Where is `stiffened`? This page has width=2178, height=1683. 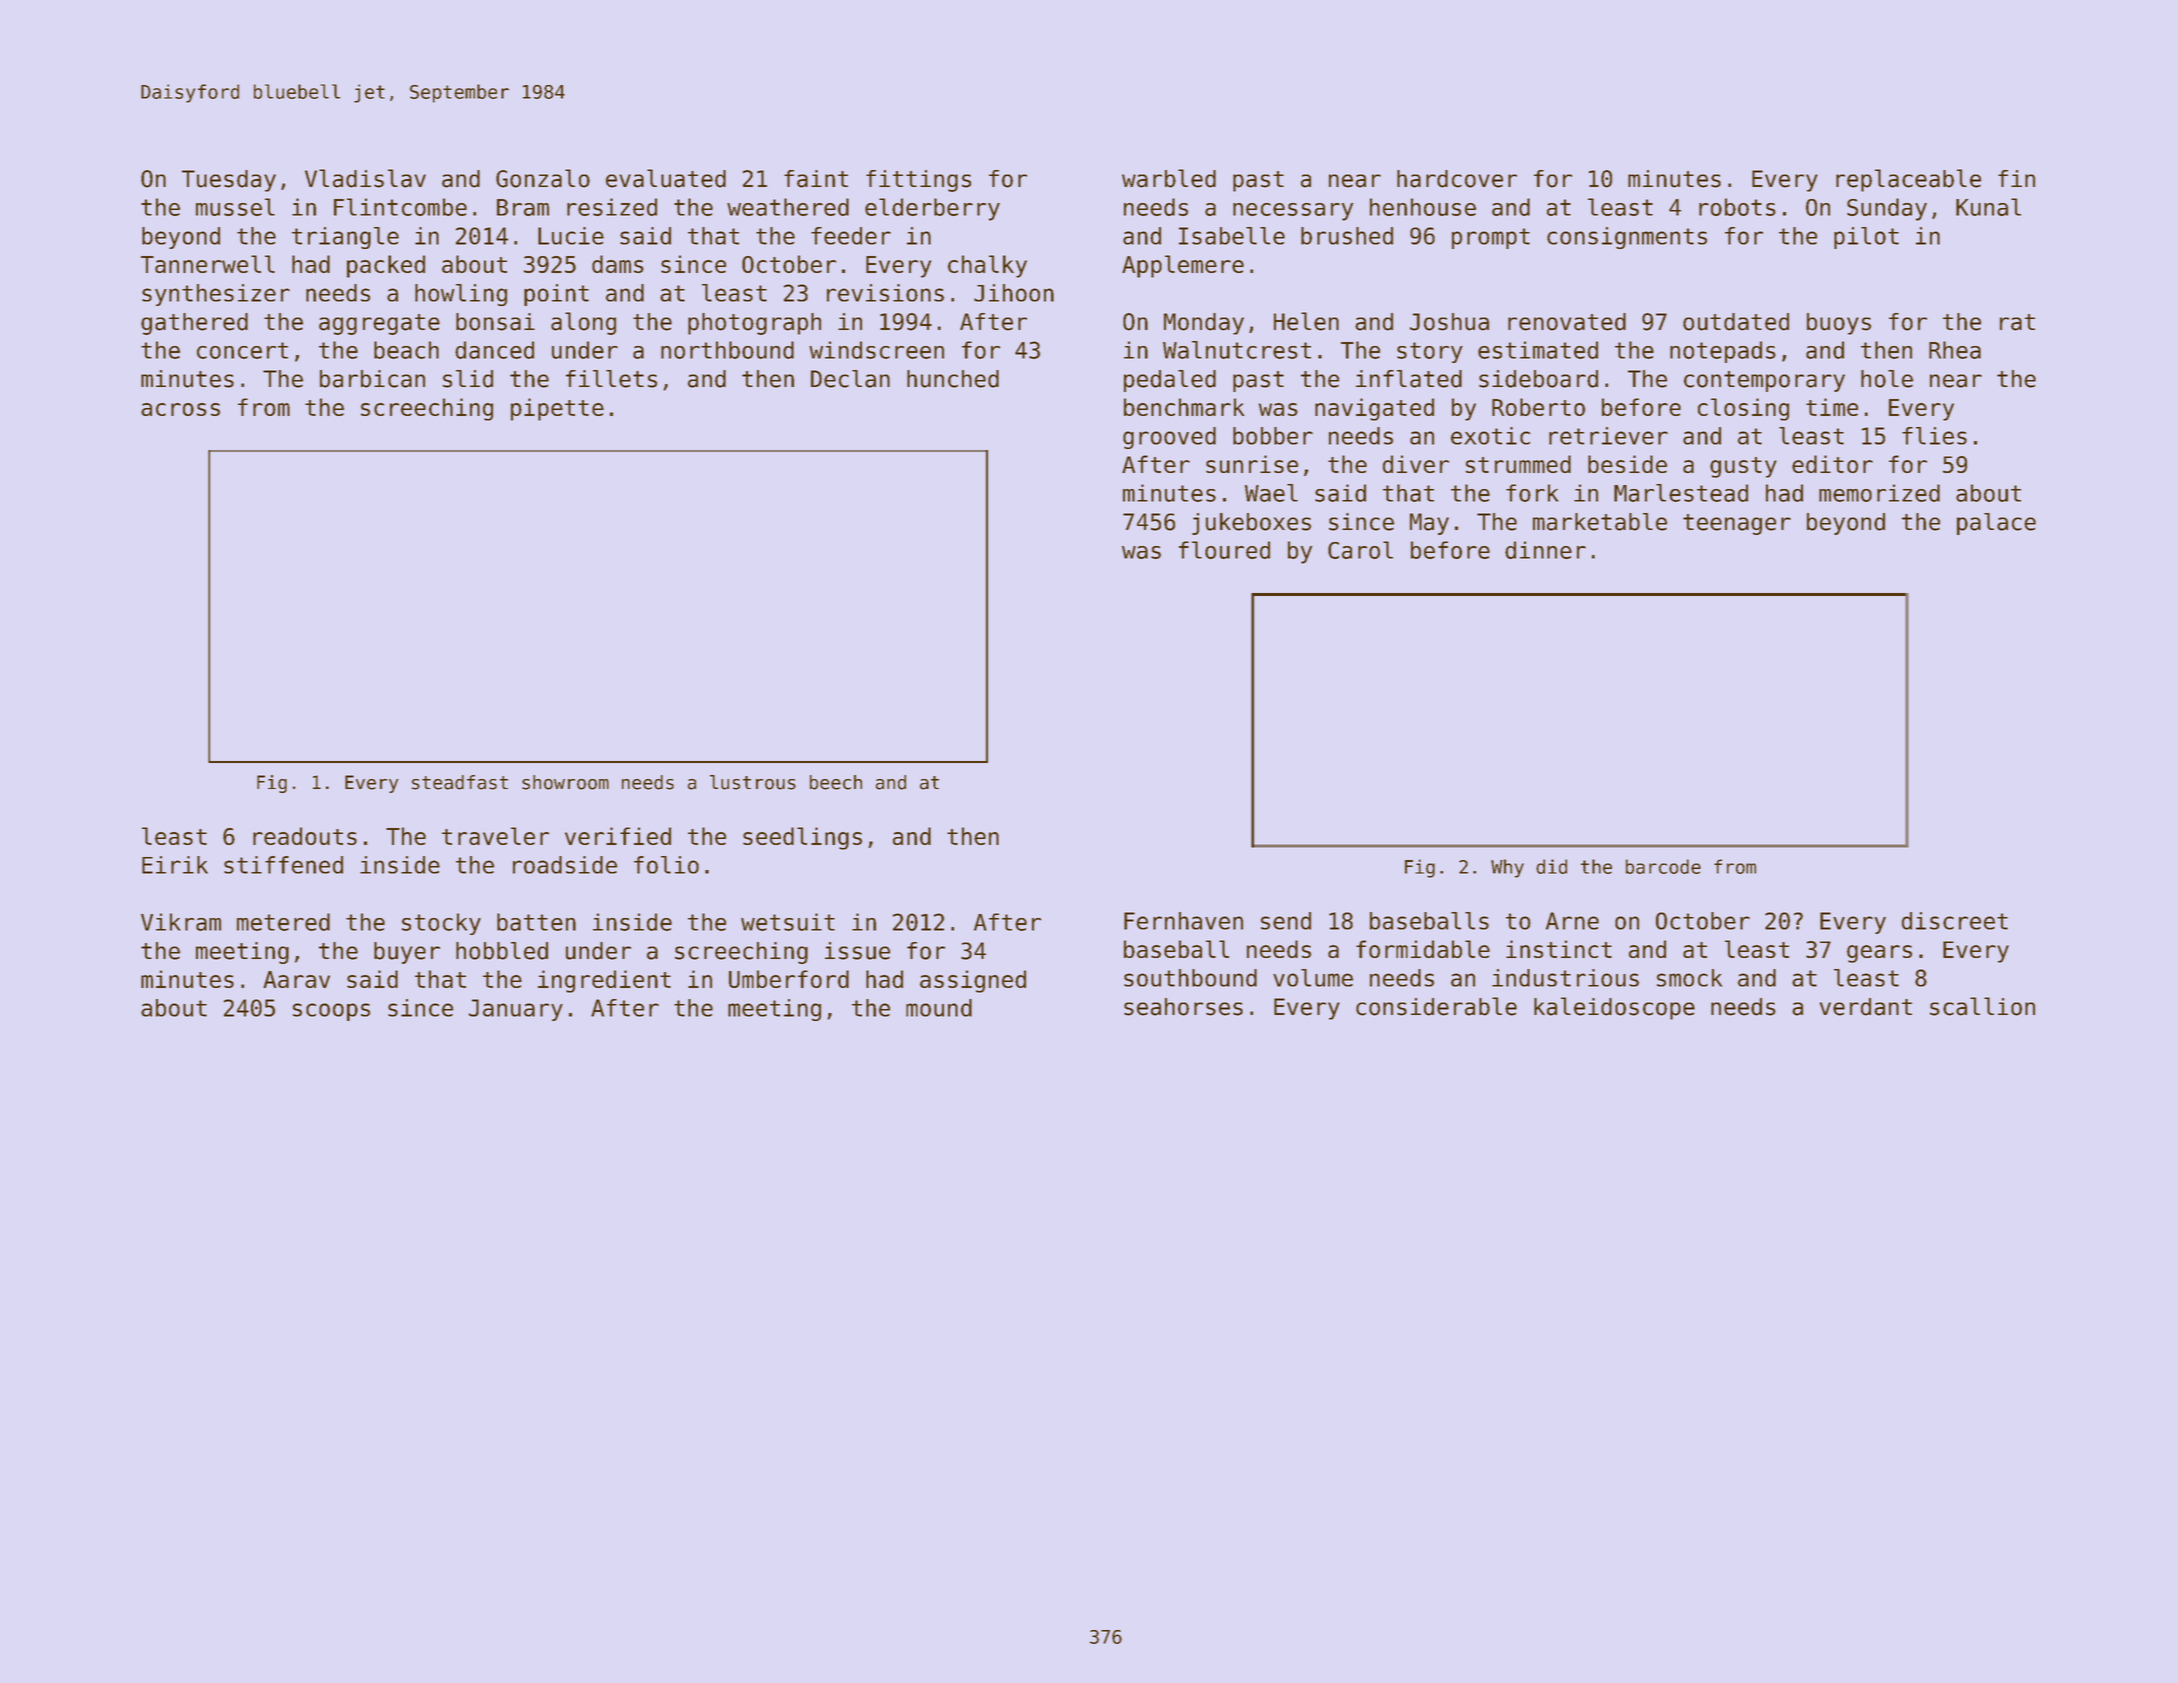
stiffened is located at coordinates (283, 865).
